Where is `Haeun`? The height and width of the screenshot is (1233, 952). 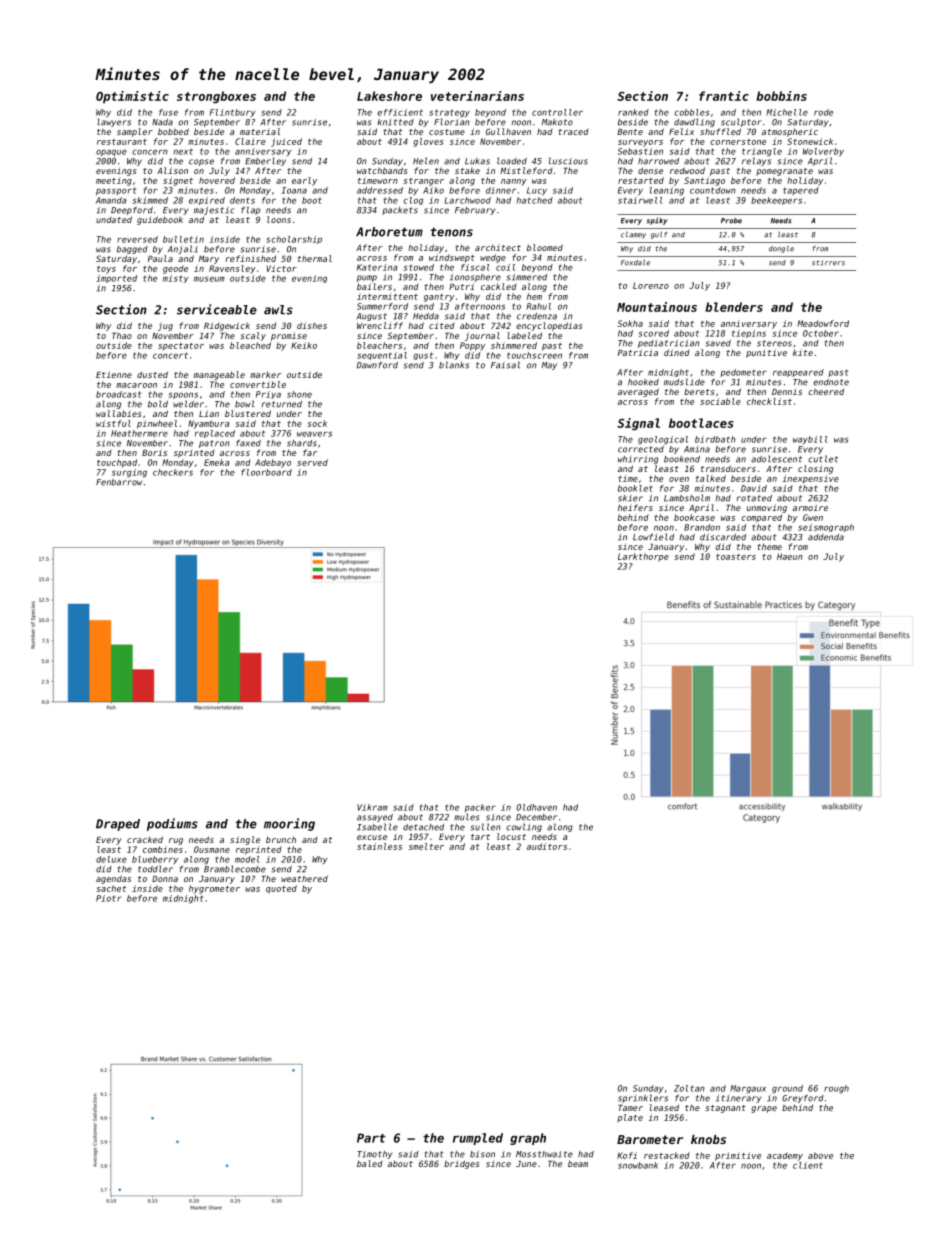
Haeun is located at coordinates (790, 556).
